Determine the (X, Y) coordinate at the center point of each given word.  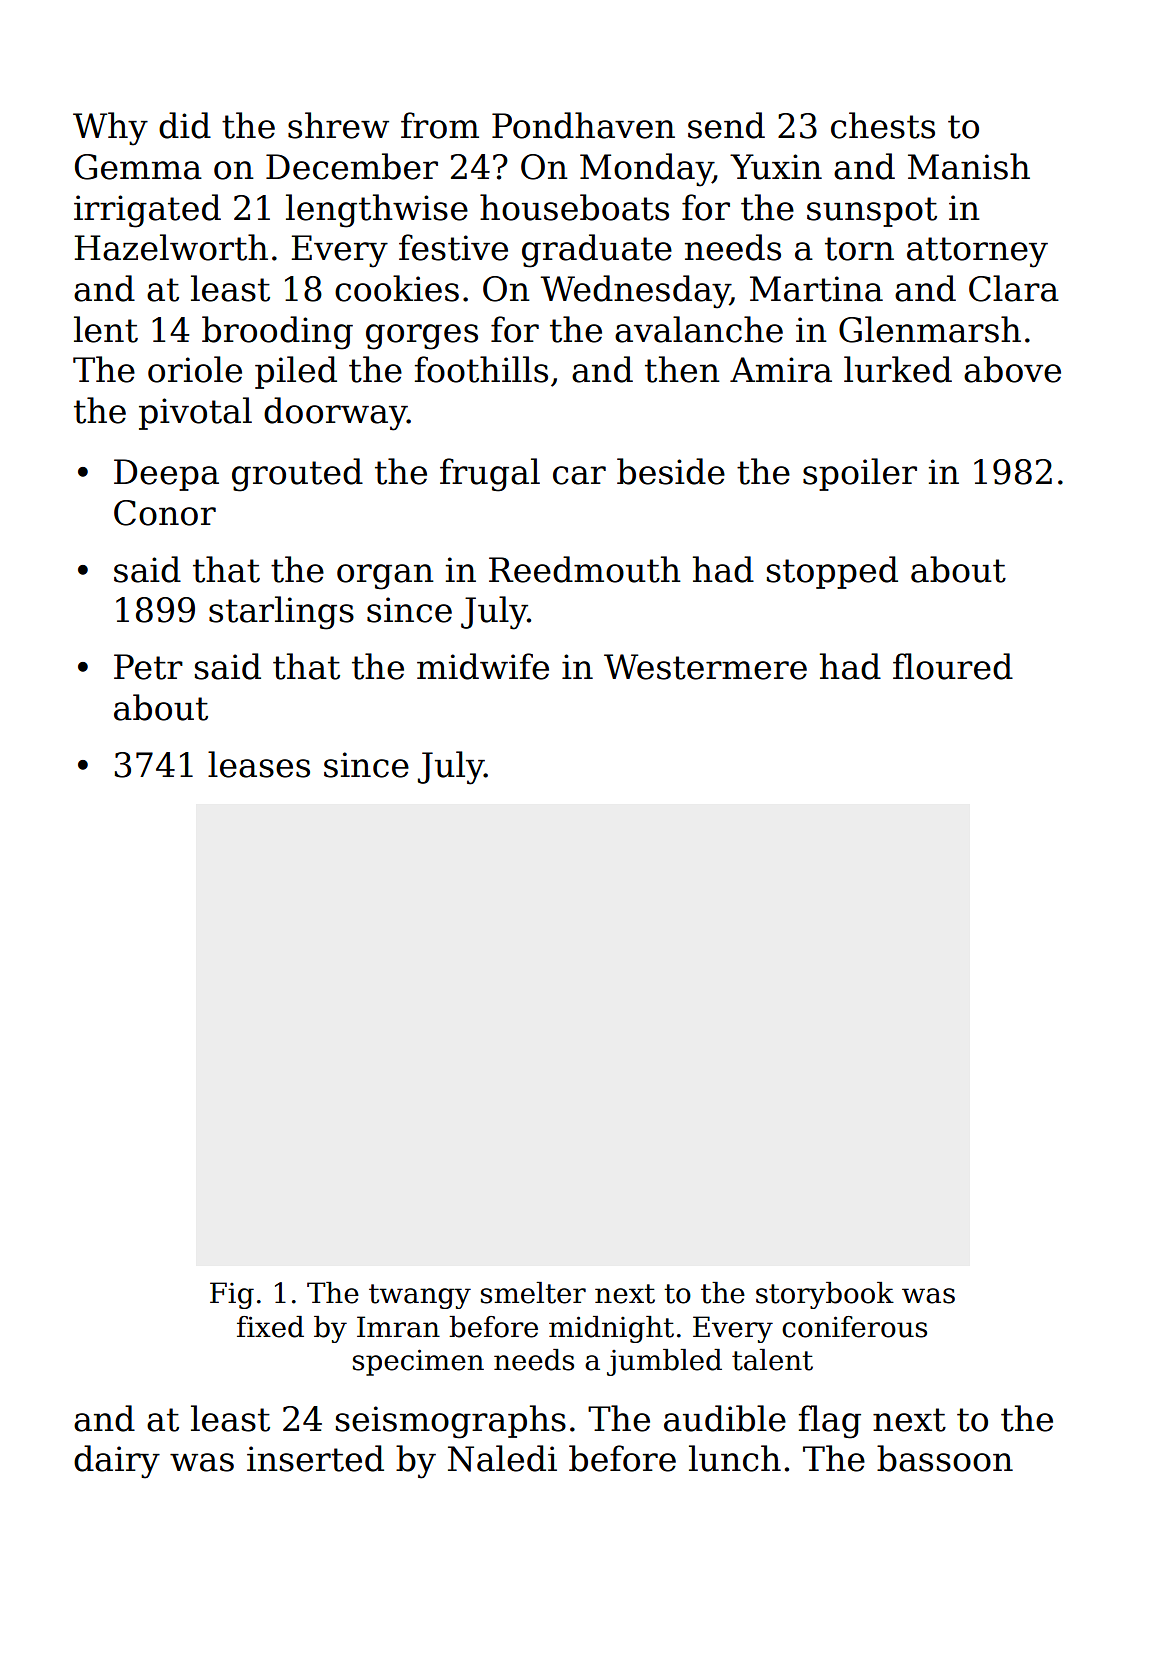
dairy (117, 1462)
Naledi (502, 1458)
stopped (832, 572)
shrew (338, 125)
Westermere (705, 667)
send (726, 125)
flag (830, 1422)
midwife (483, 666)
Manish (969, 166)
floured (953, 666)
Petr (148, 667)
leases (259, 764)
